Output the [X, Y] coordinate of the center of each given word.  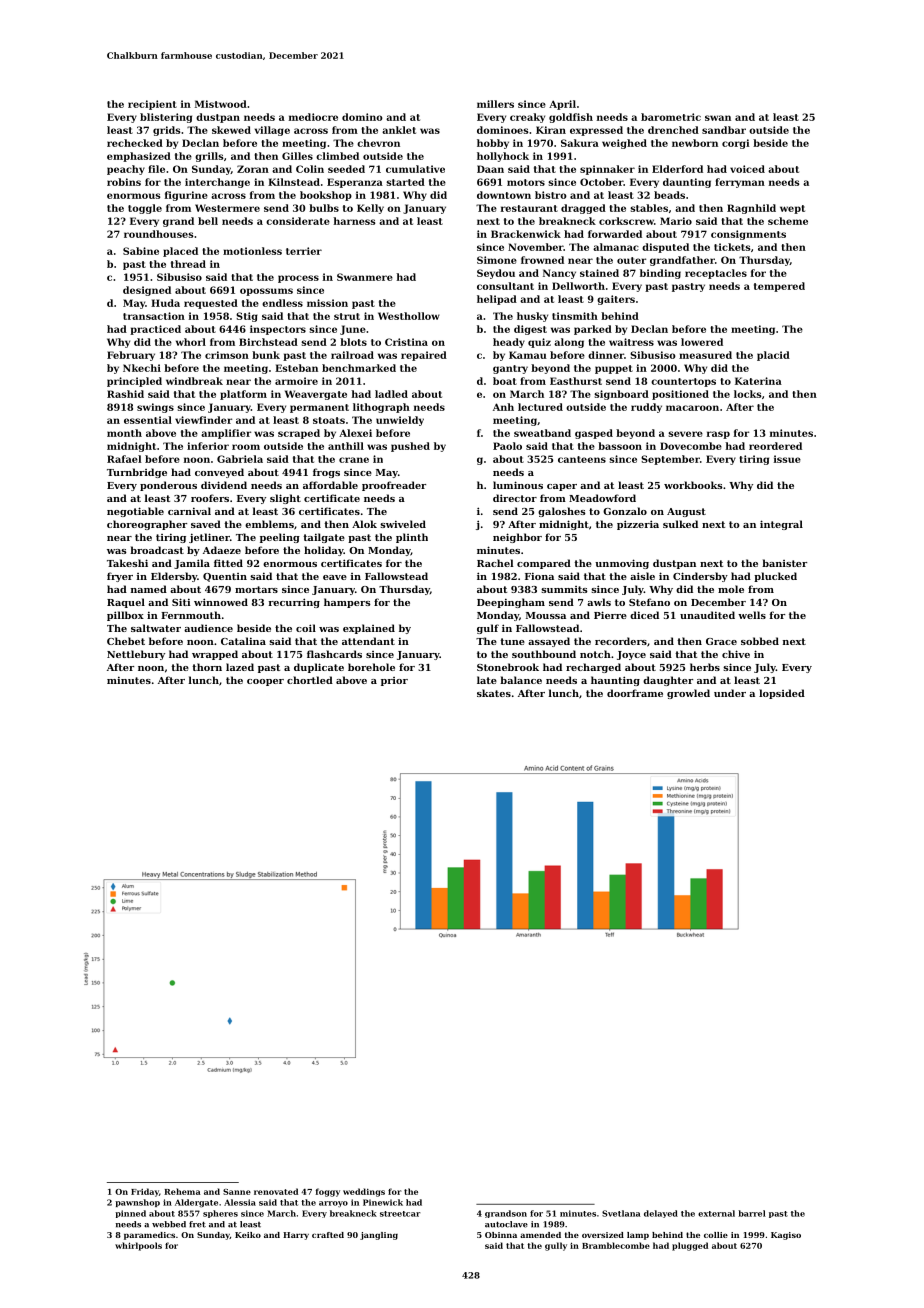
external [716, 1213]
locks [747, 394]
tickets [732, 247]
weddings [364, 1192]
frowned [542, 260]
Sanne [237, 1192]
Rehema [182, 1191]
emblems [269, 524]
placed [180, 252]
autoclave [506, 1224]
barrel [752, 1213]
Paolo [507, 446]
